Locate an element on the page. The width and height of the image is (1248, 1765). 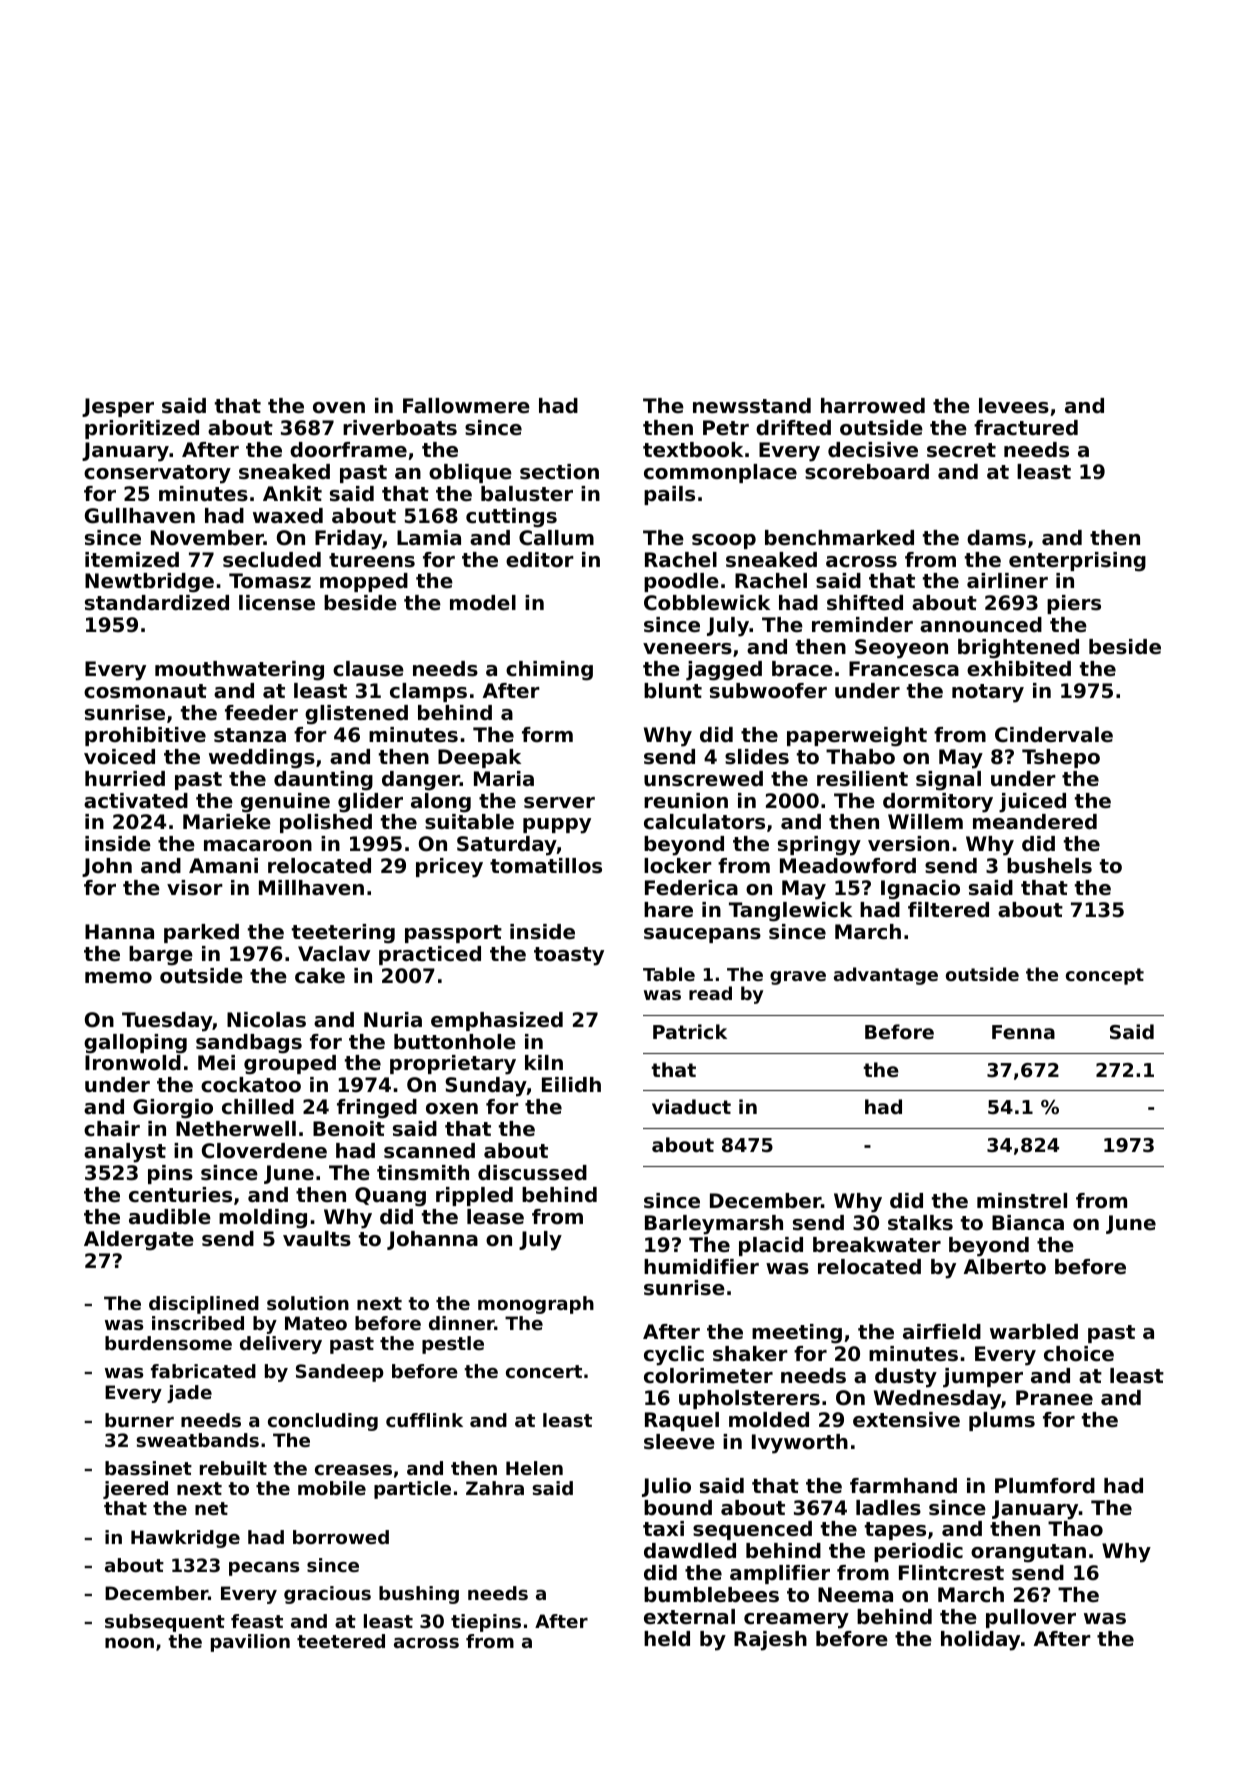
Hawkridge is located at coordinates (185, 1539).
